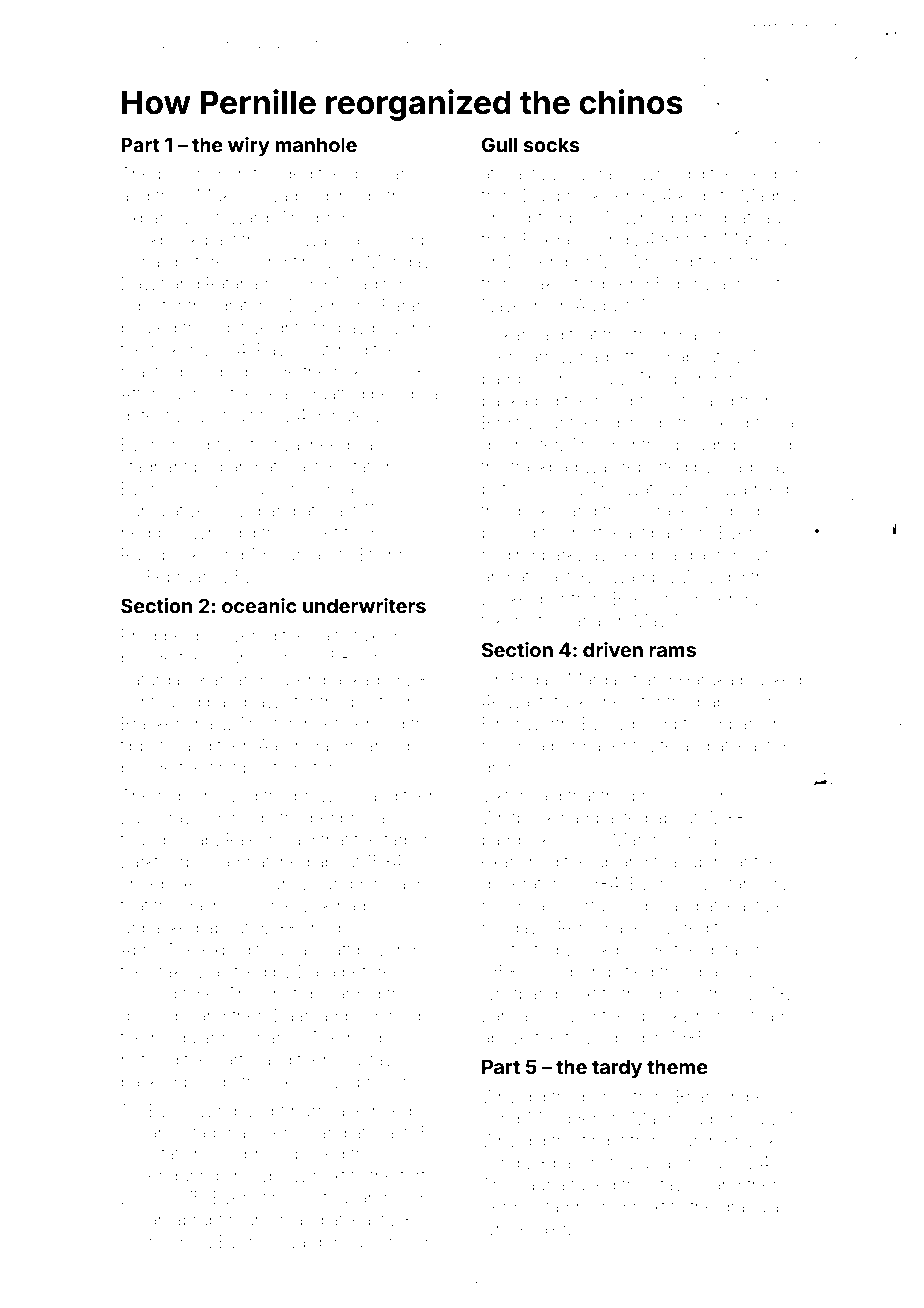  Describe the element at coordinates (380, 635) in the screenshot. I see `tuxedo` at that location.
